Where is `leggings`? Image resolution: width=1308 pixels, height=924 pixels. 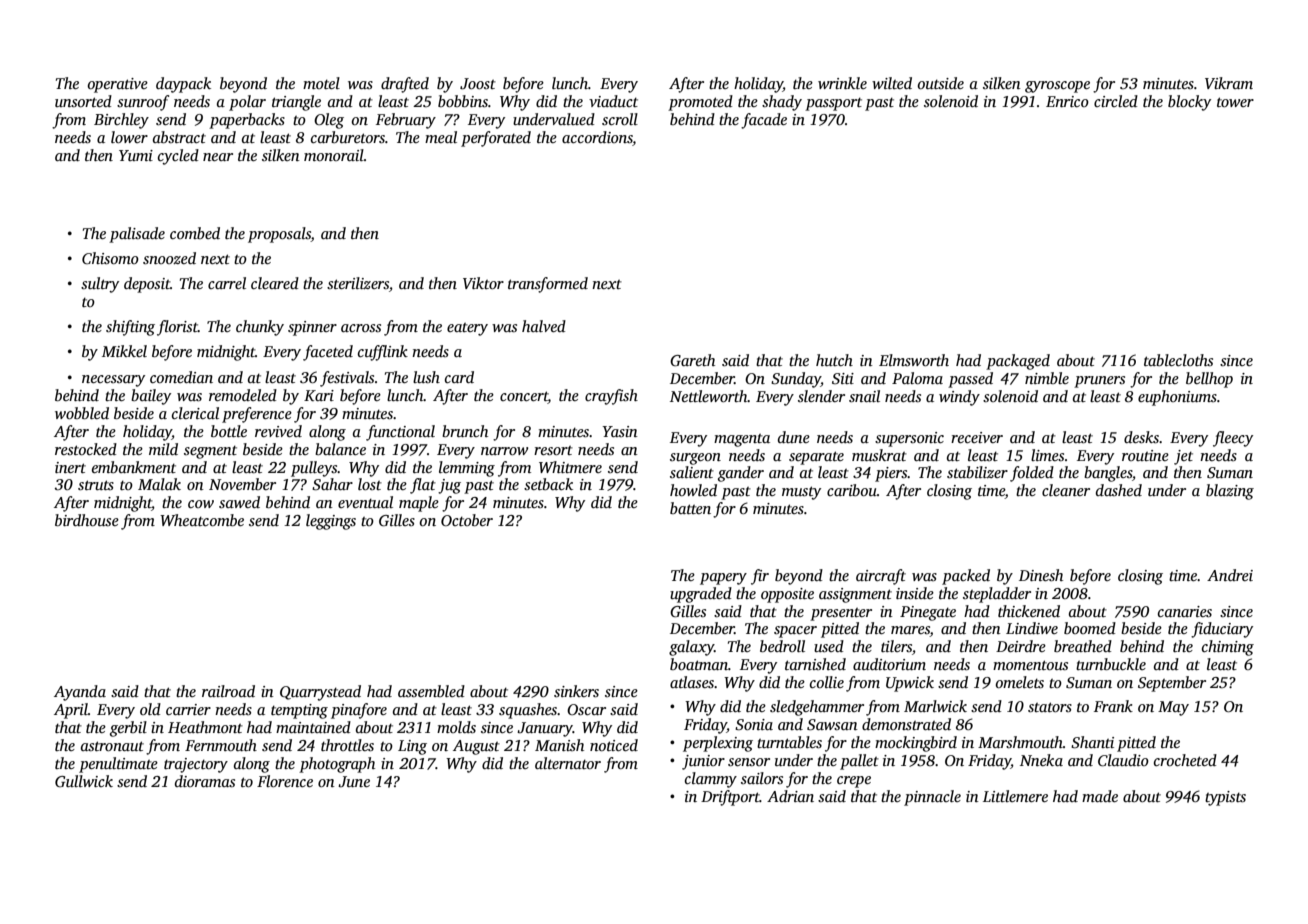 leggings is located at coordinates (331, 522).
